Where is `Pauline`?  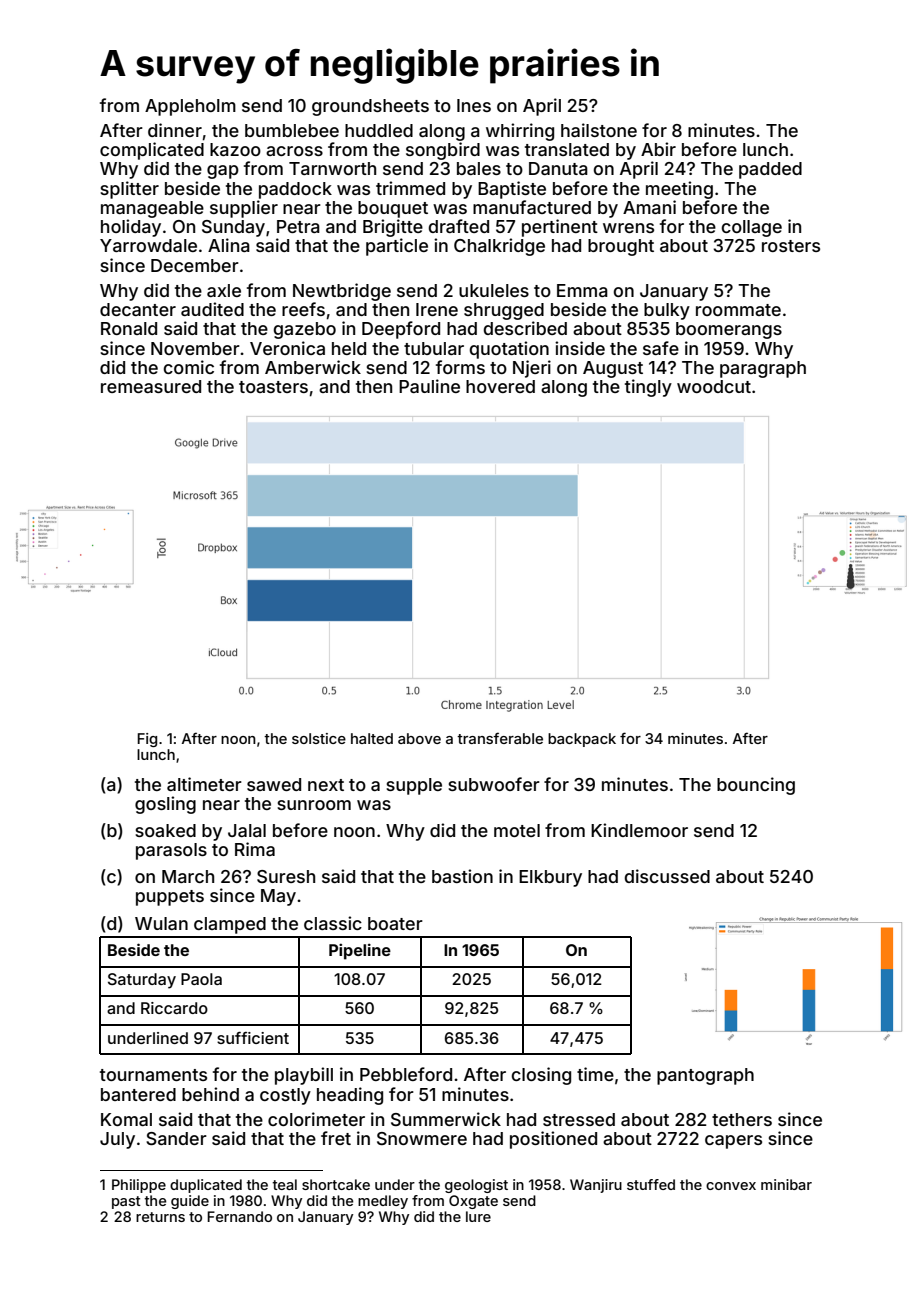 Pauline is located at coordinates (429, 386).
